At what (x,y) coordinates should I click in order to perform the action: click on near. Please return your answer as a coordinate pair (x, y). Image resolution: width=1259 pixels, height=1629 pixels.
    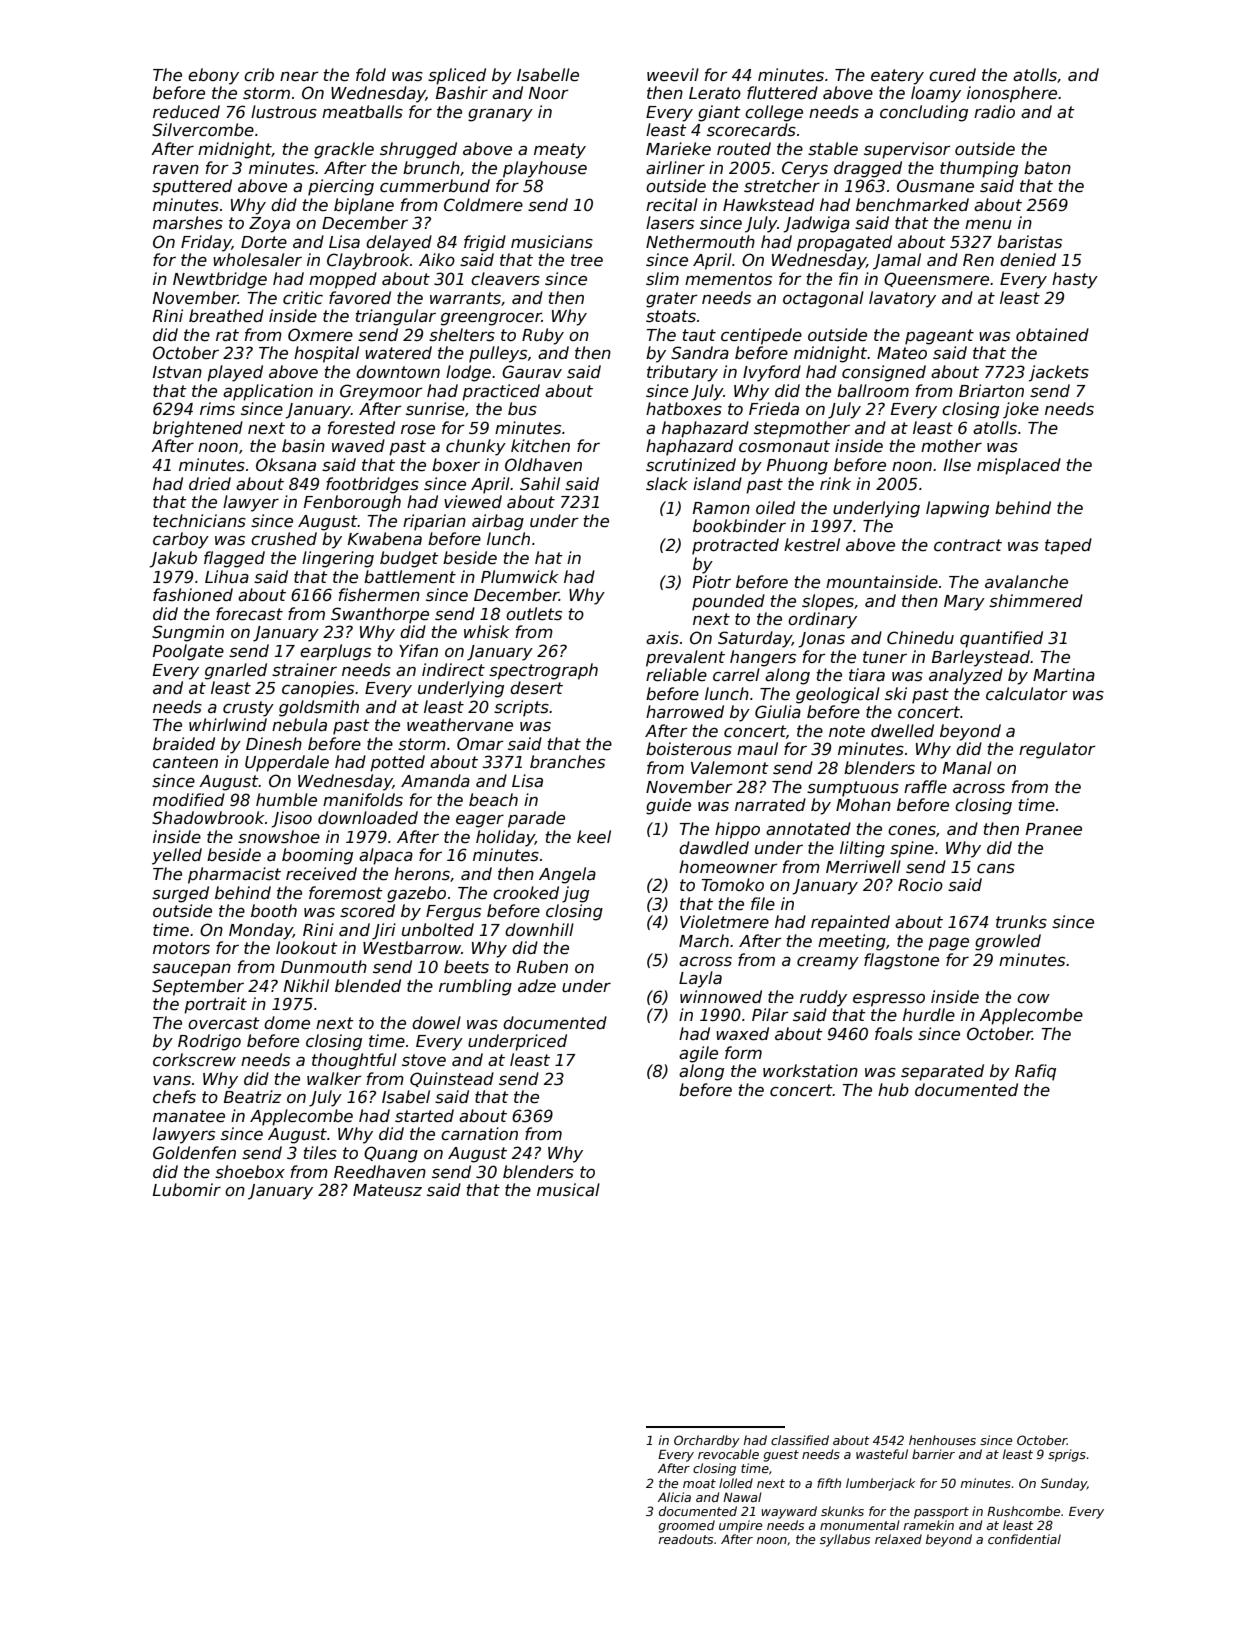
    Looking at the image, I should click on (299, 76).
